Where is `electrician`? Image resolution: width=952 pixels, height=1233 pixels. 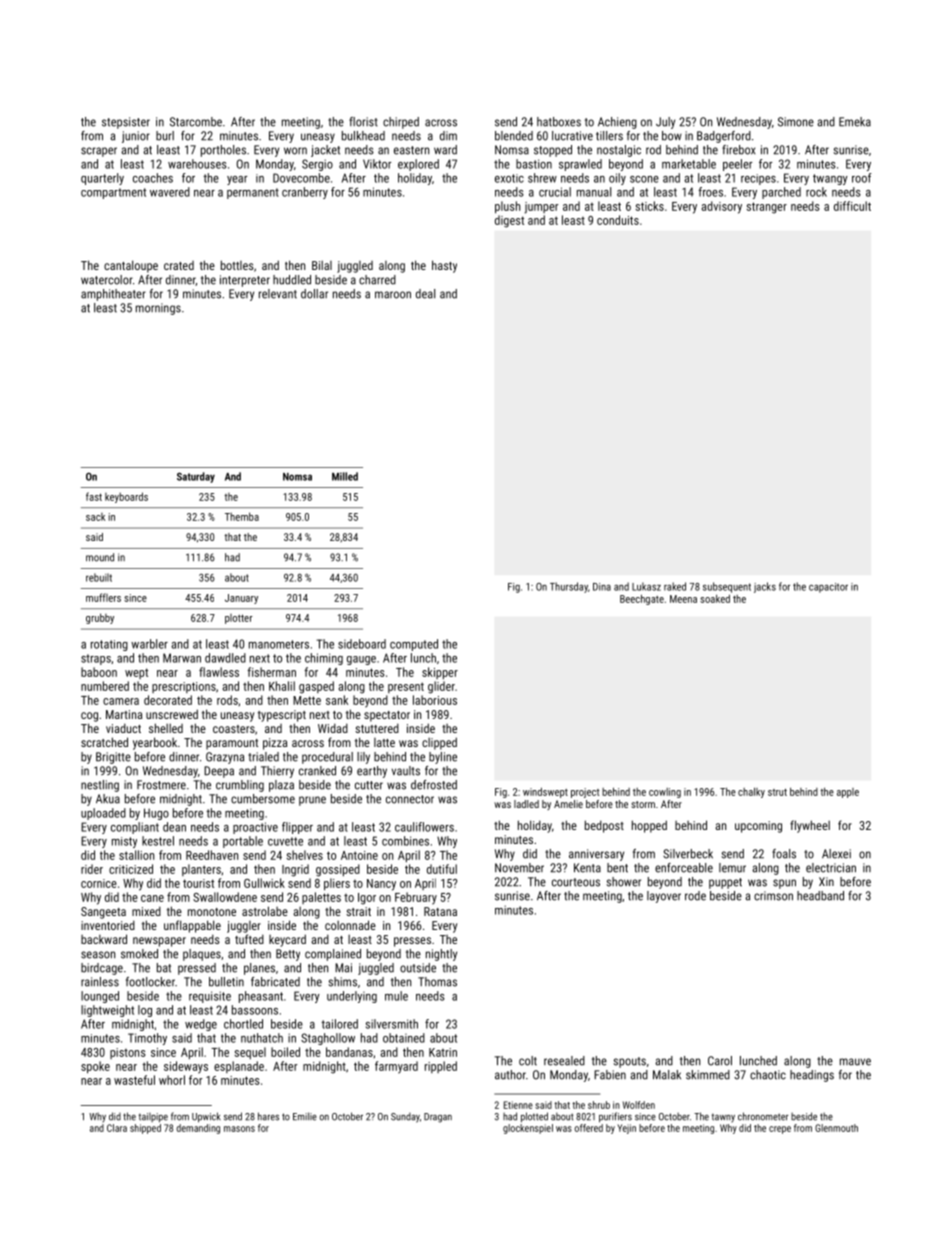 electrician is located at coordinates (831, 868).
